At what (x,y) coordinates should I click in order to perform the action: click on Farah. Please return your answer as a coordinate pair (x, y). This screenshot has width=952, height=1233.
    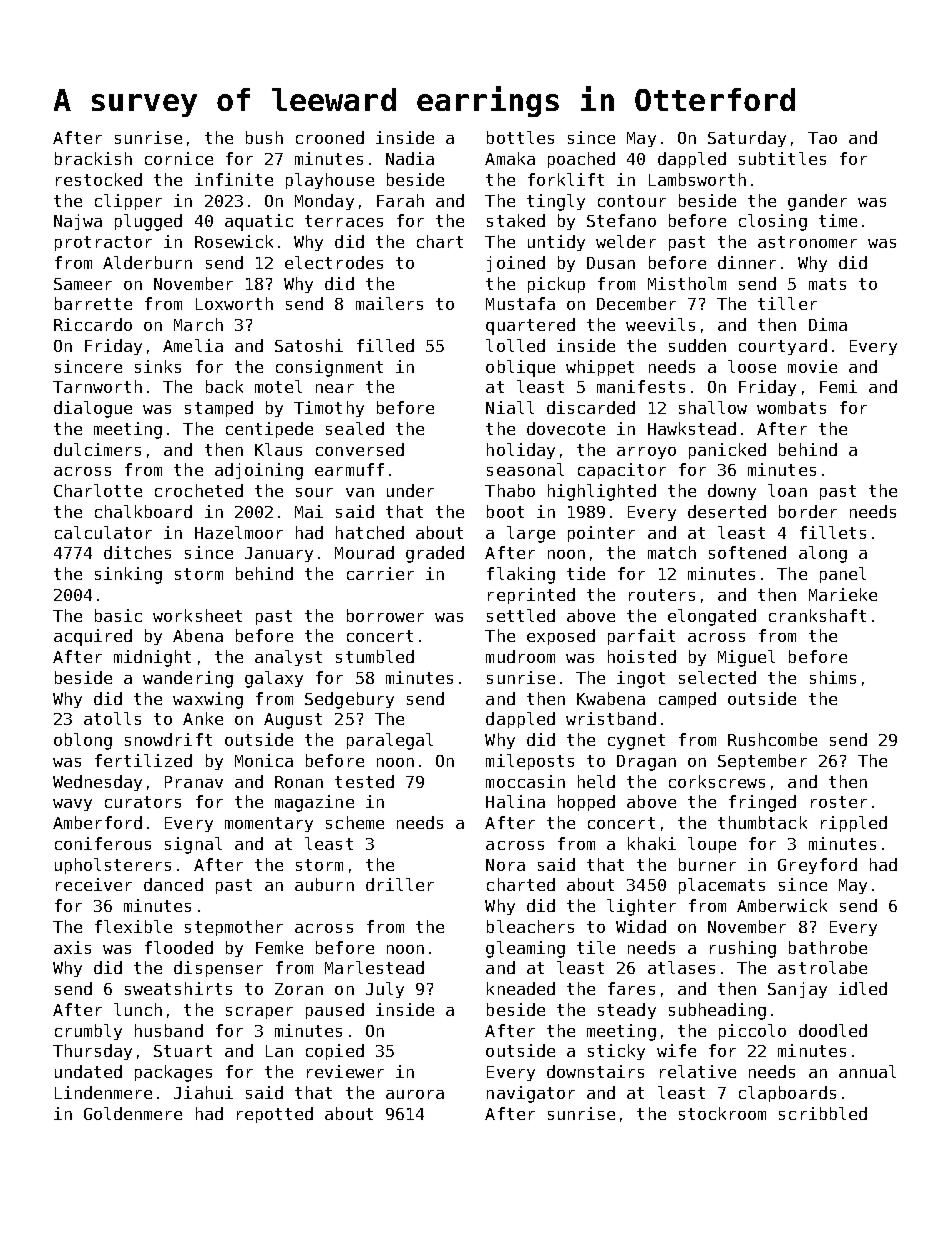
    Looking at the image, I should click on (400, 200).
